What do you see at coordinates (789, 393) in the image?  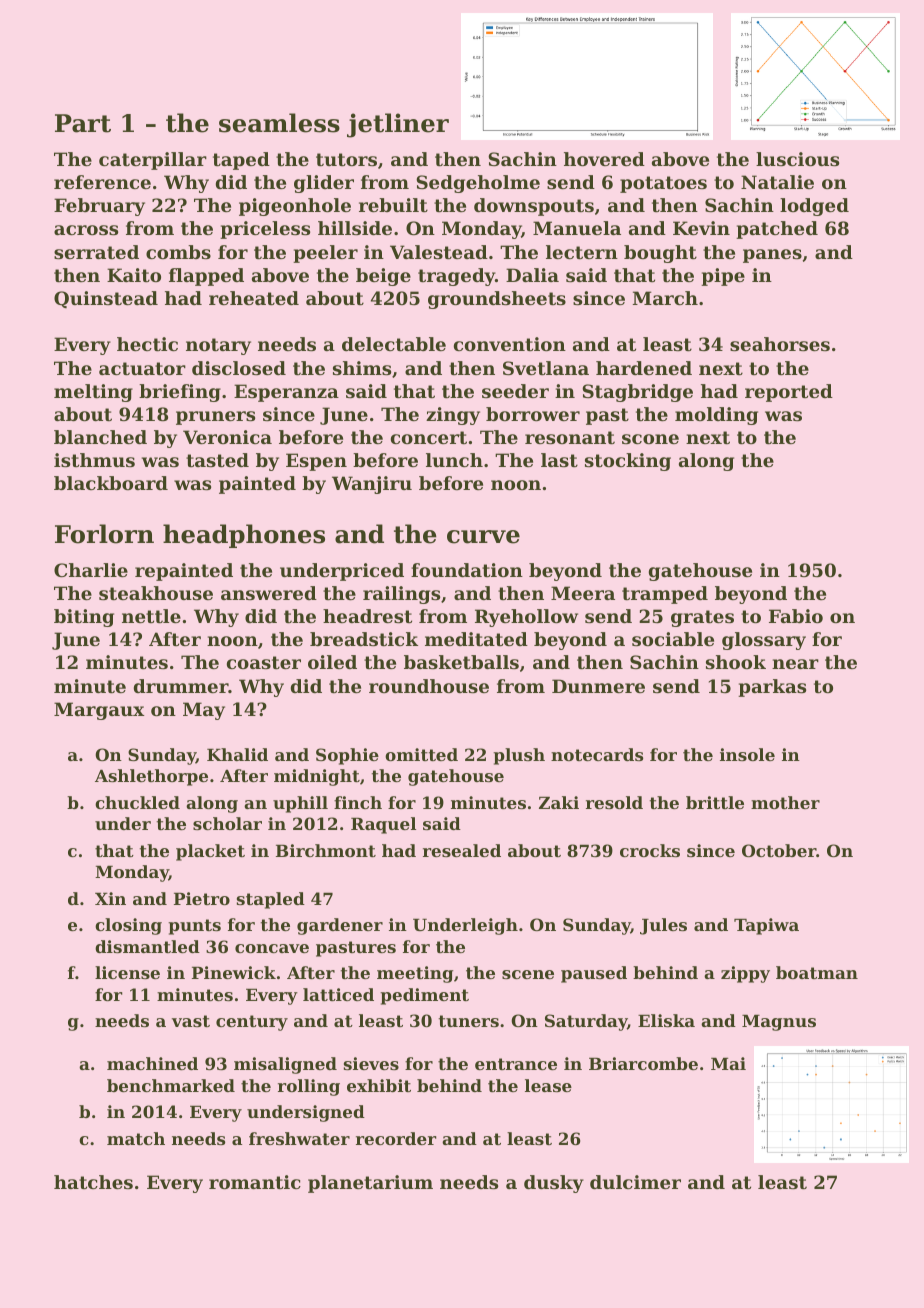 I see `reported` at bounding box center [789, 393].
